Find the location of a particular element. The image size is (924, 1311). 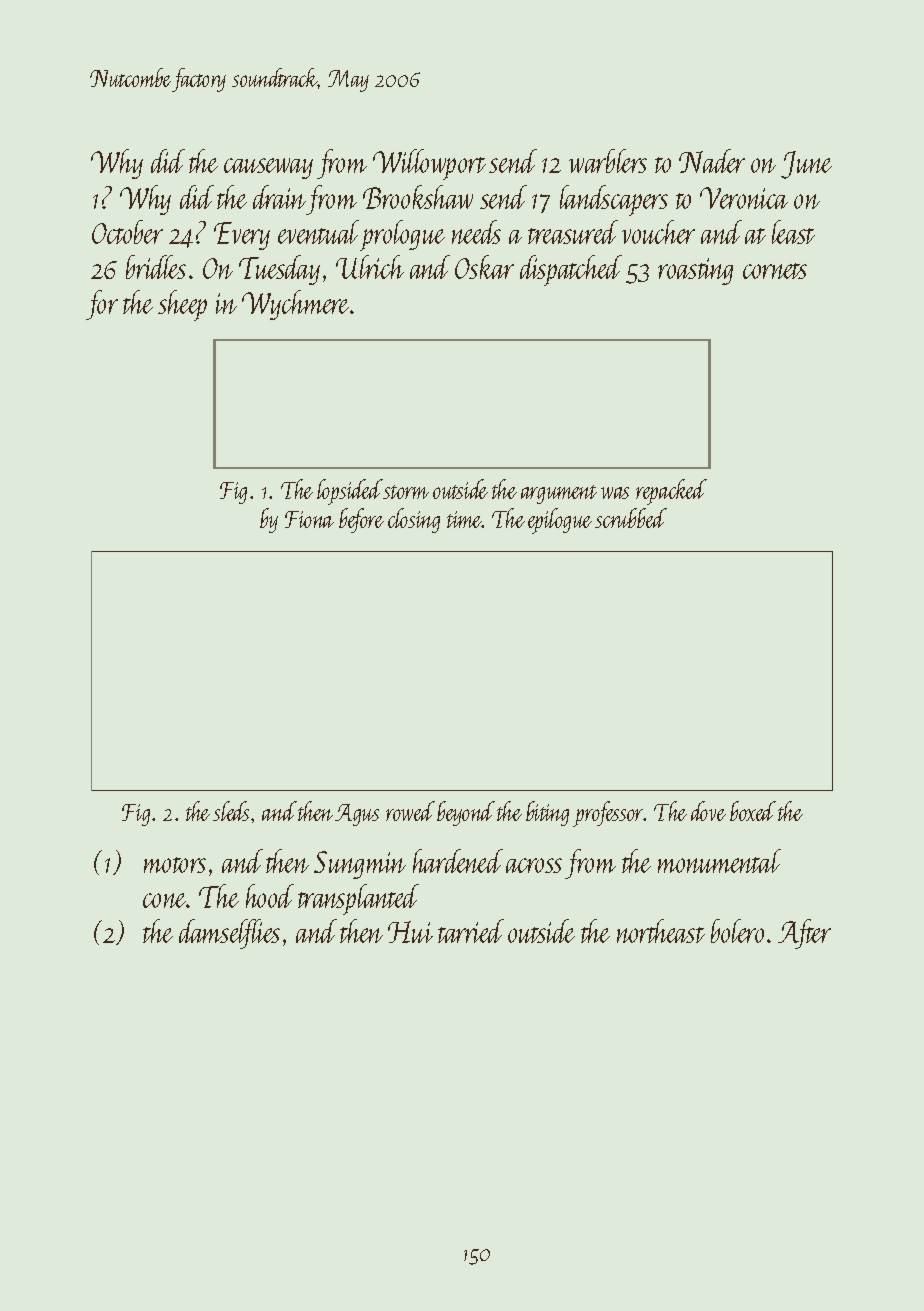

epilogue is located at coordinates (560, 521).
